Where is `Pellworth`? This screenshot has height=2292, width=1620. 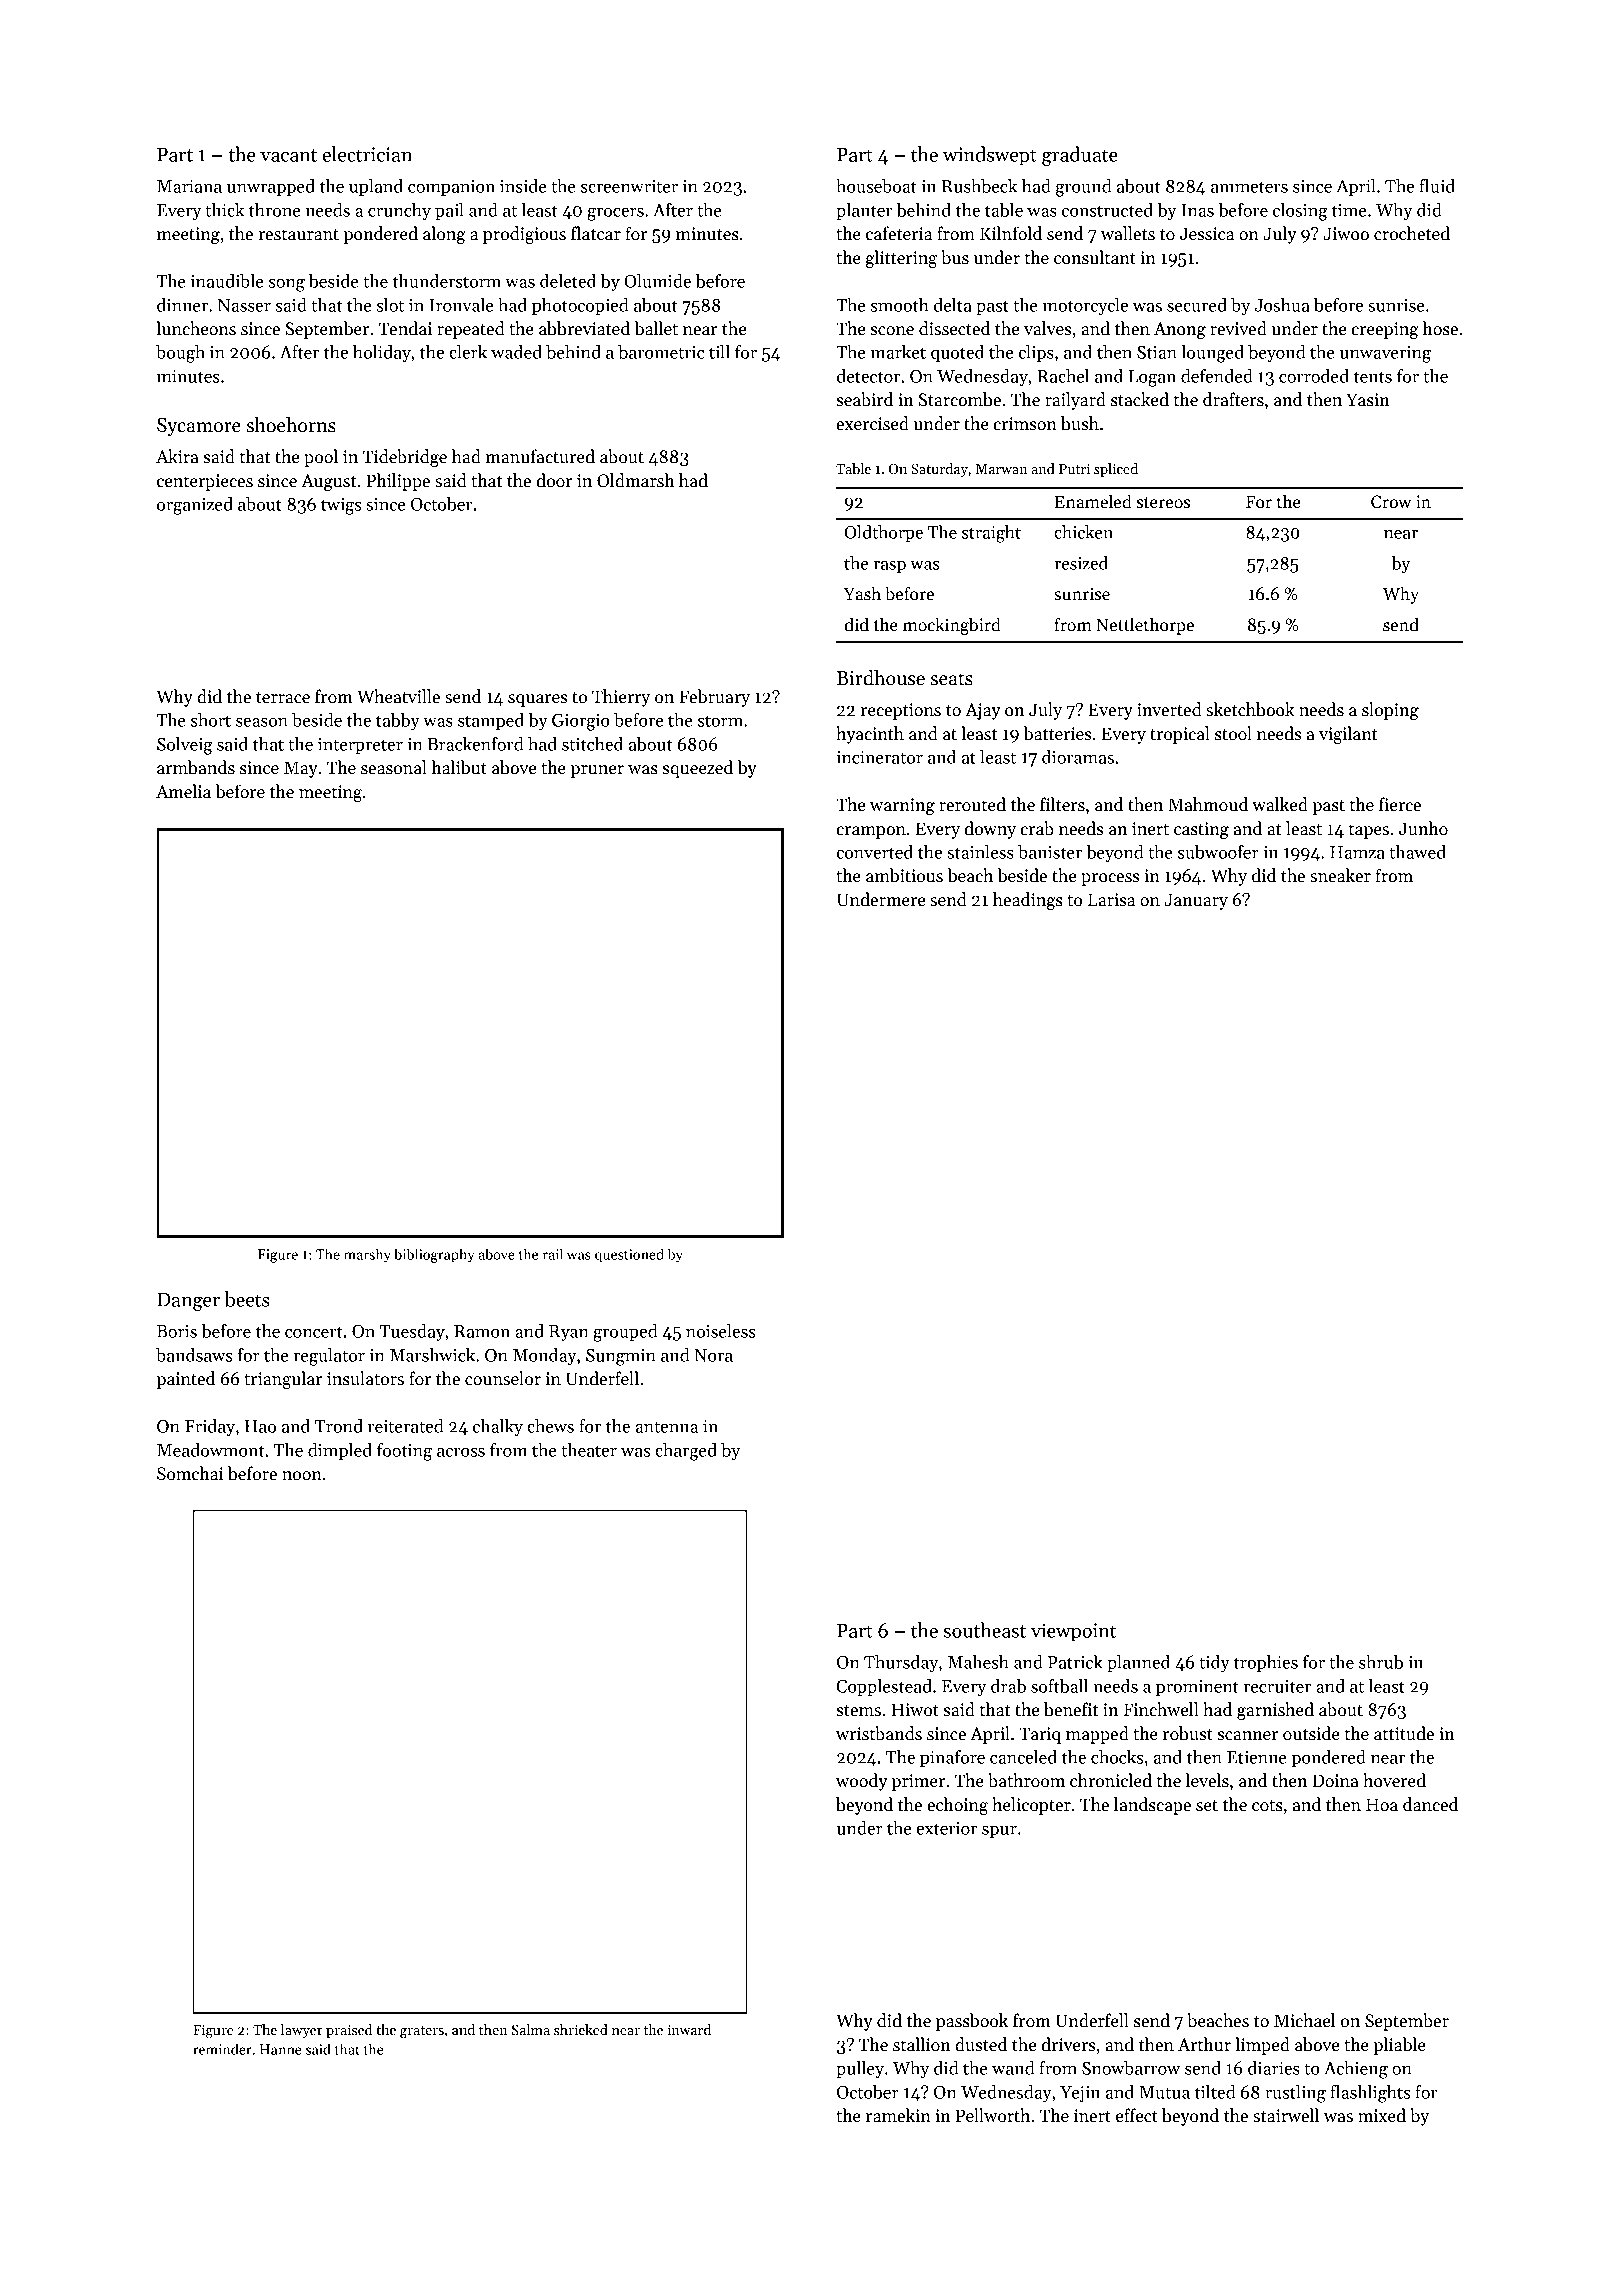 Pellworth is located at coordinates (993, 2115).
